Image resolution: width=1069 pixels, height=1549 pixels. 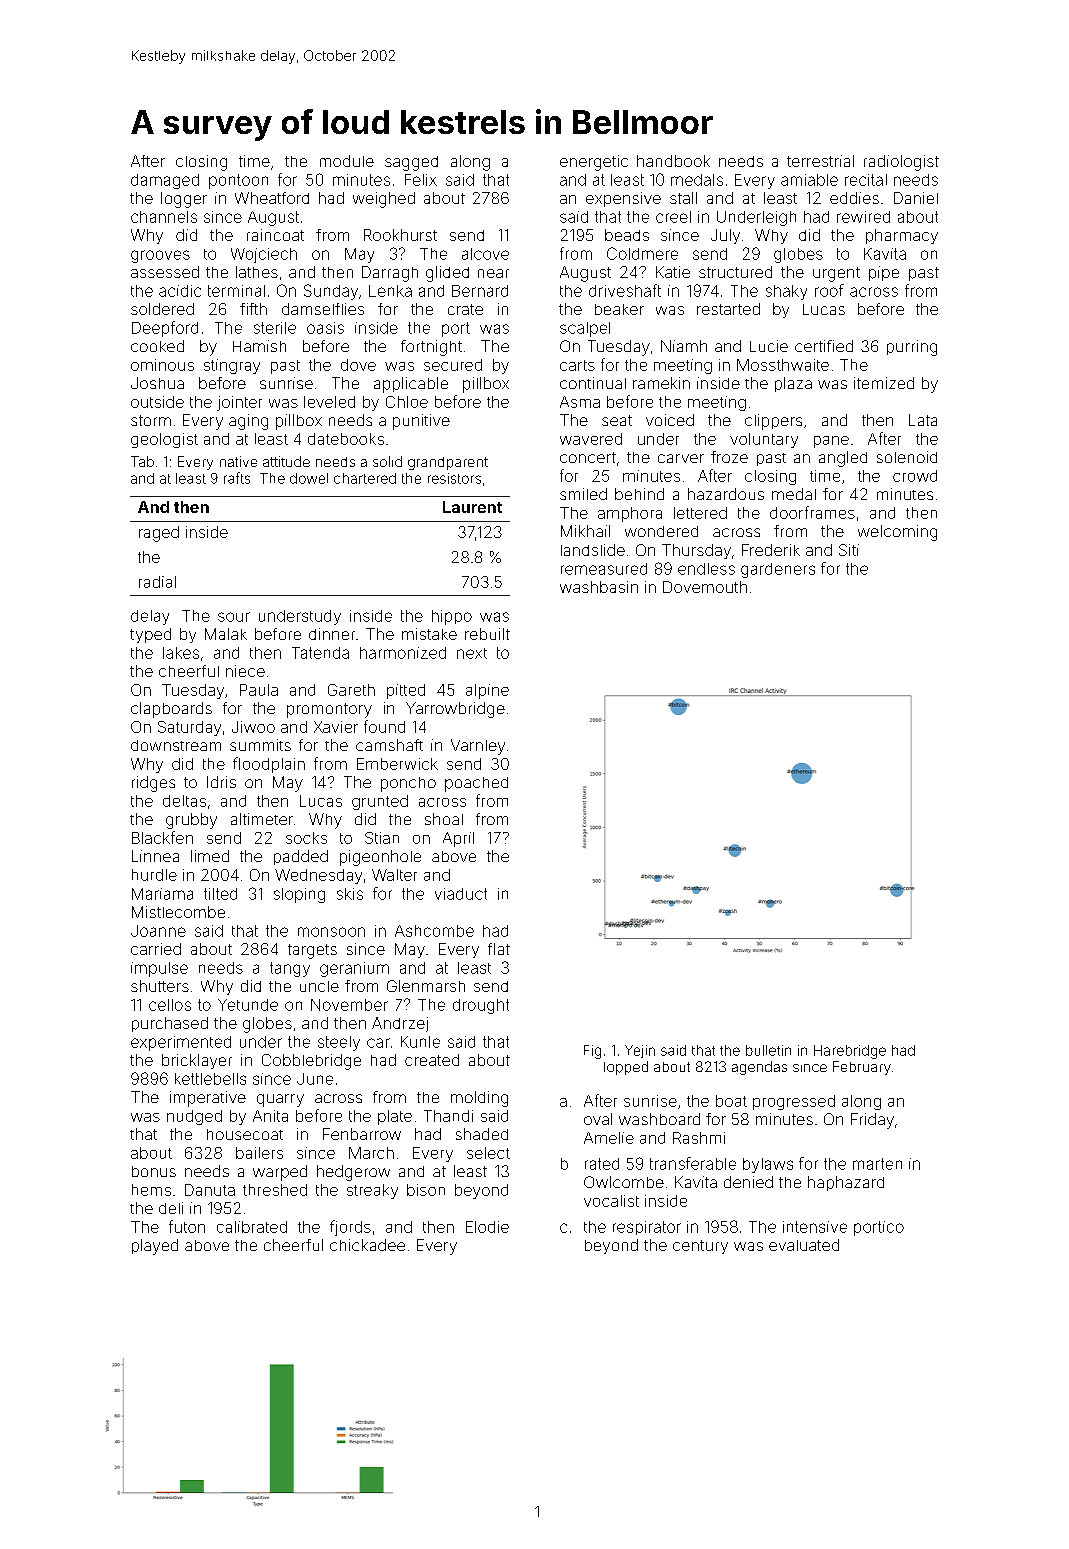 What do you see at coordinates (700, 1247) in the document?
I see `century` at bounding box center [700, 1247].
